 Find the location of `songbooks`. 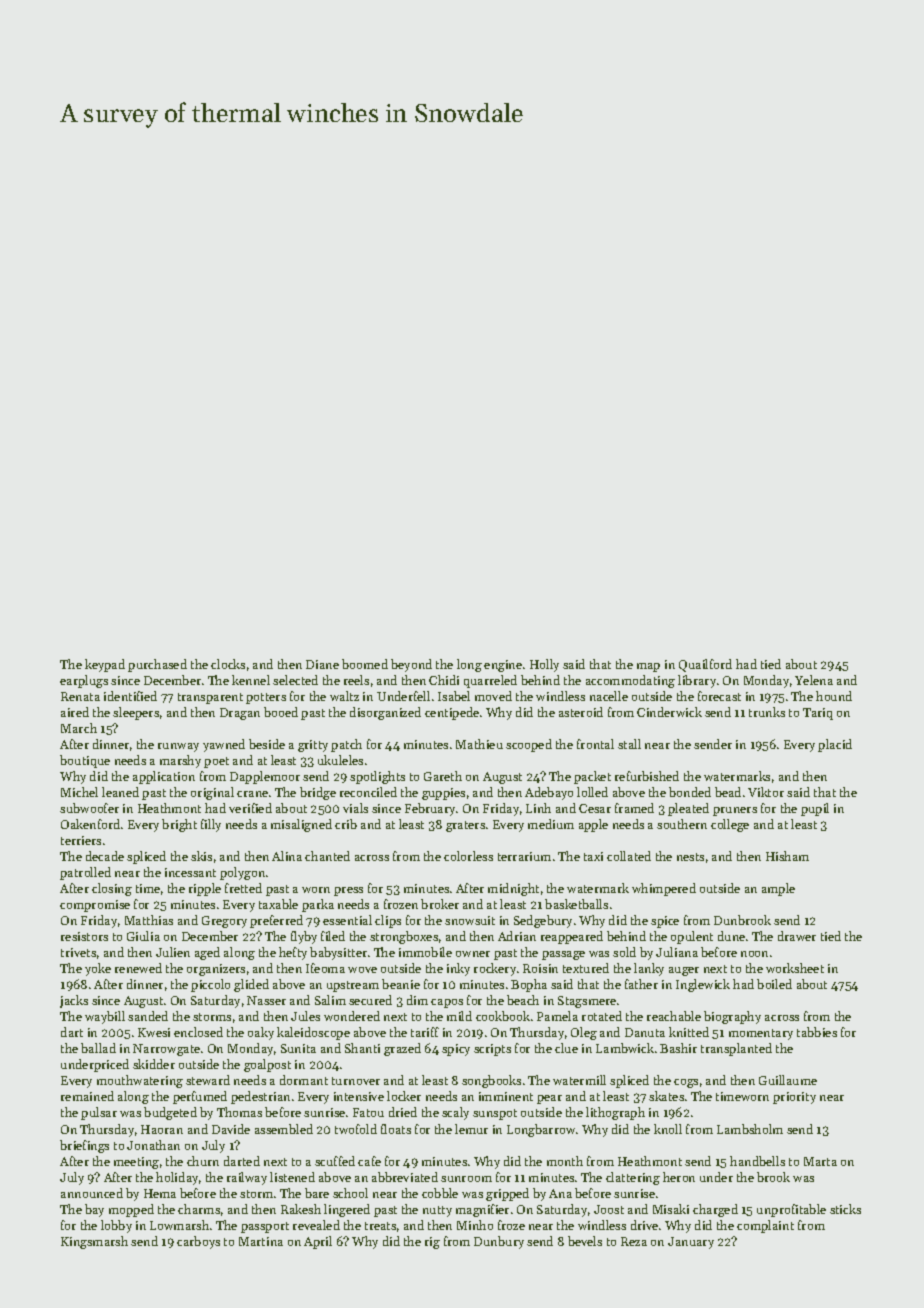

songbooks is located at coordinates (491, 1081).
